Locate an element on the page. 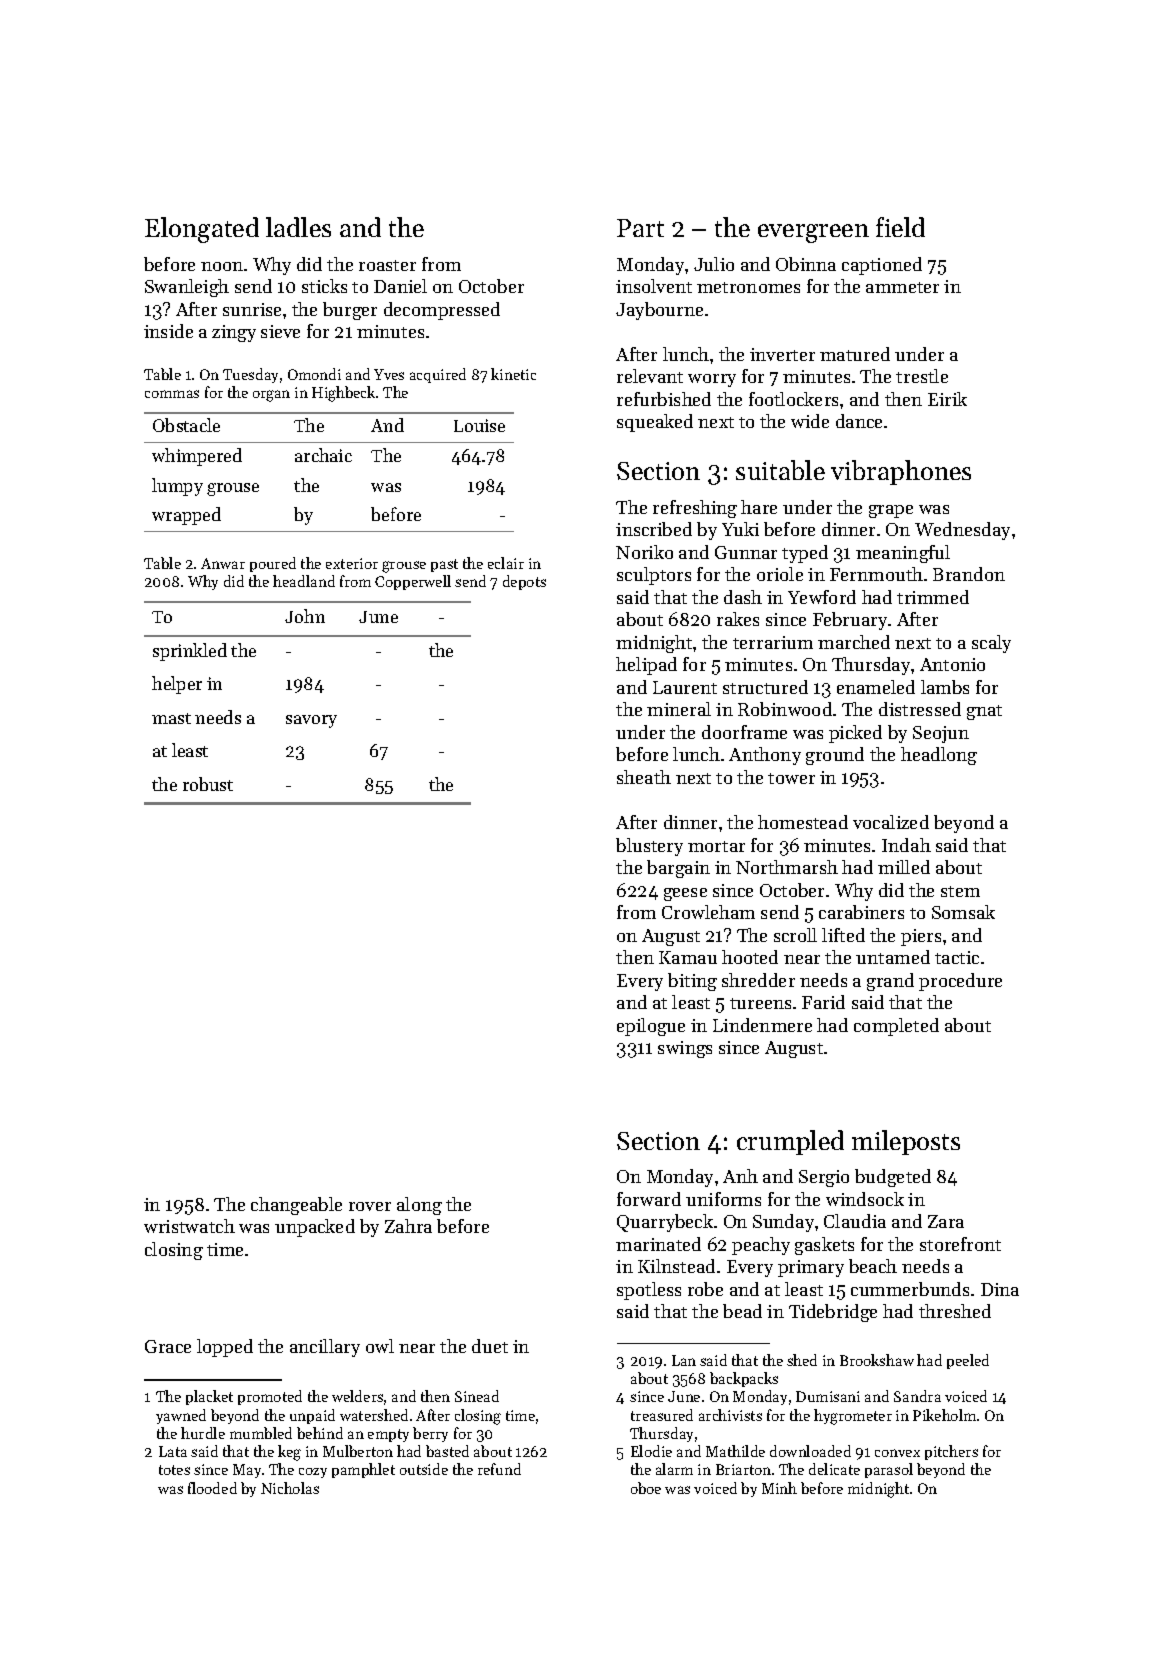 The width and height of the image is (1165, 1654). Louise is located at coordinates (479, 425).
